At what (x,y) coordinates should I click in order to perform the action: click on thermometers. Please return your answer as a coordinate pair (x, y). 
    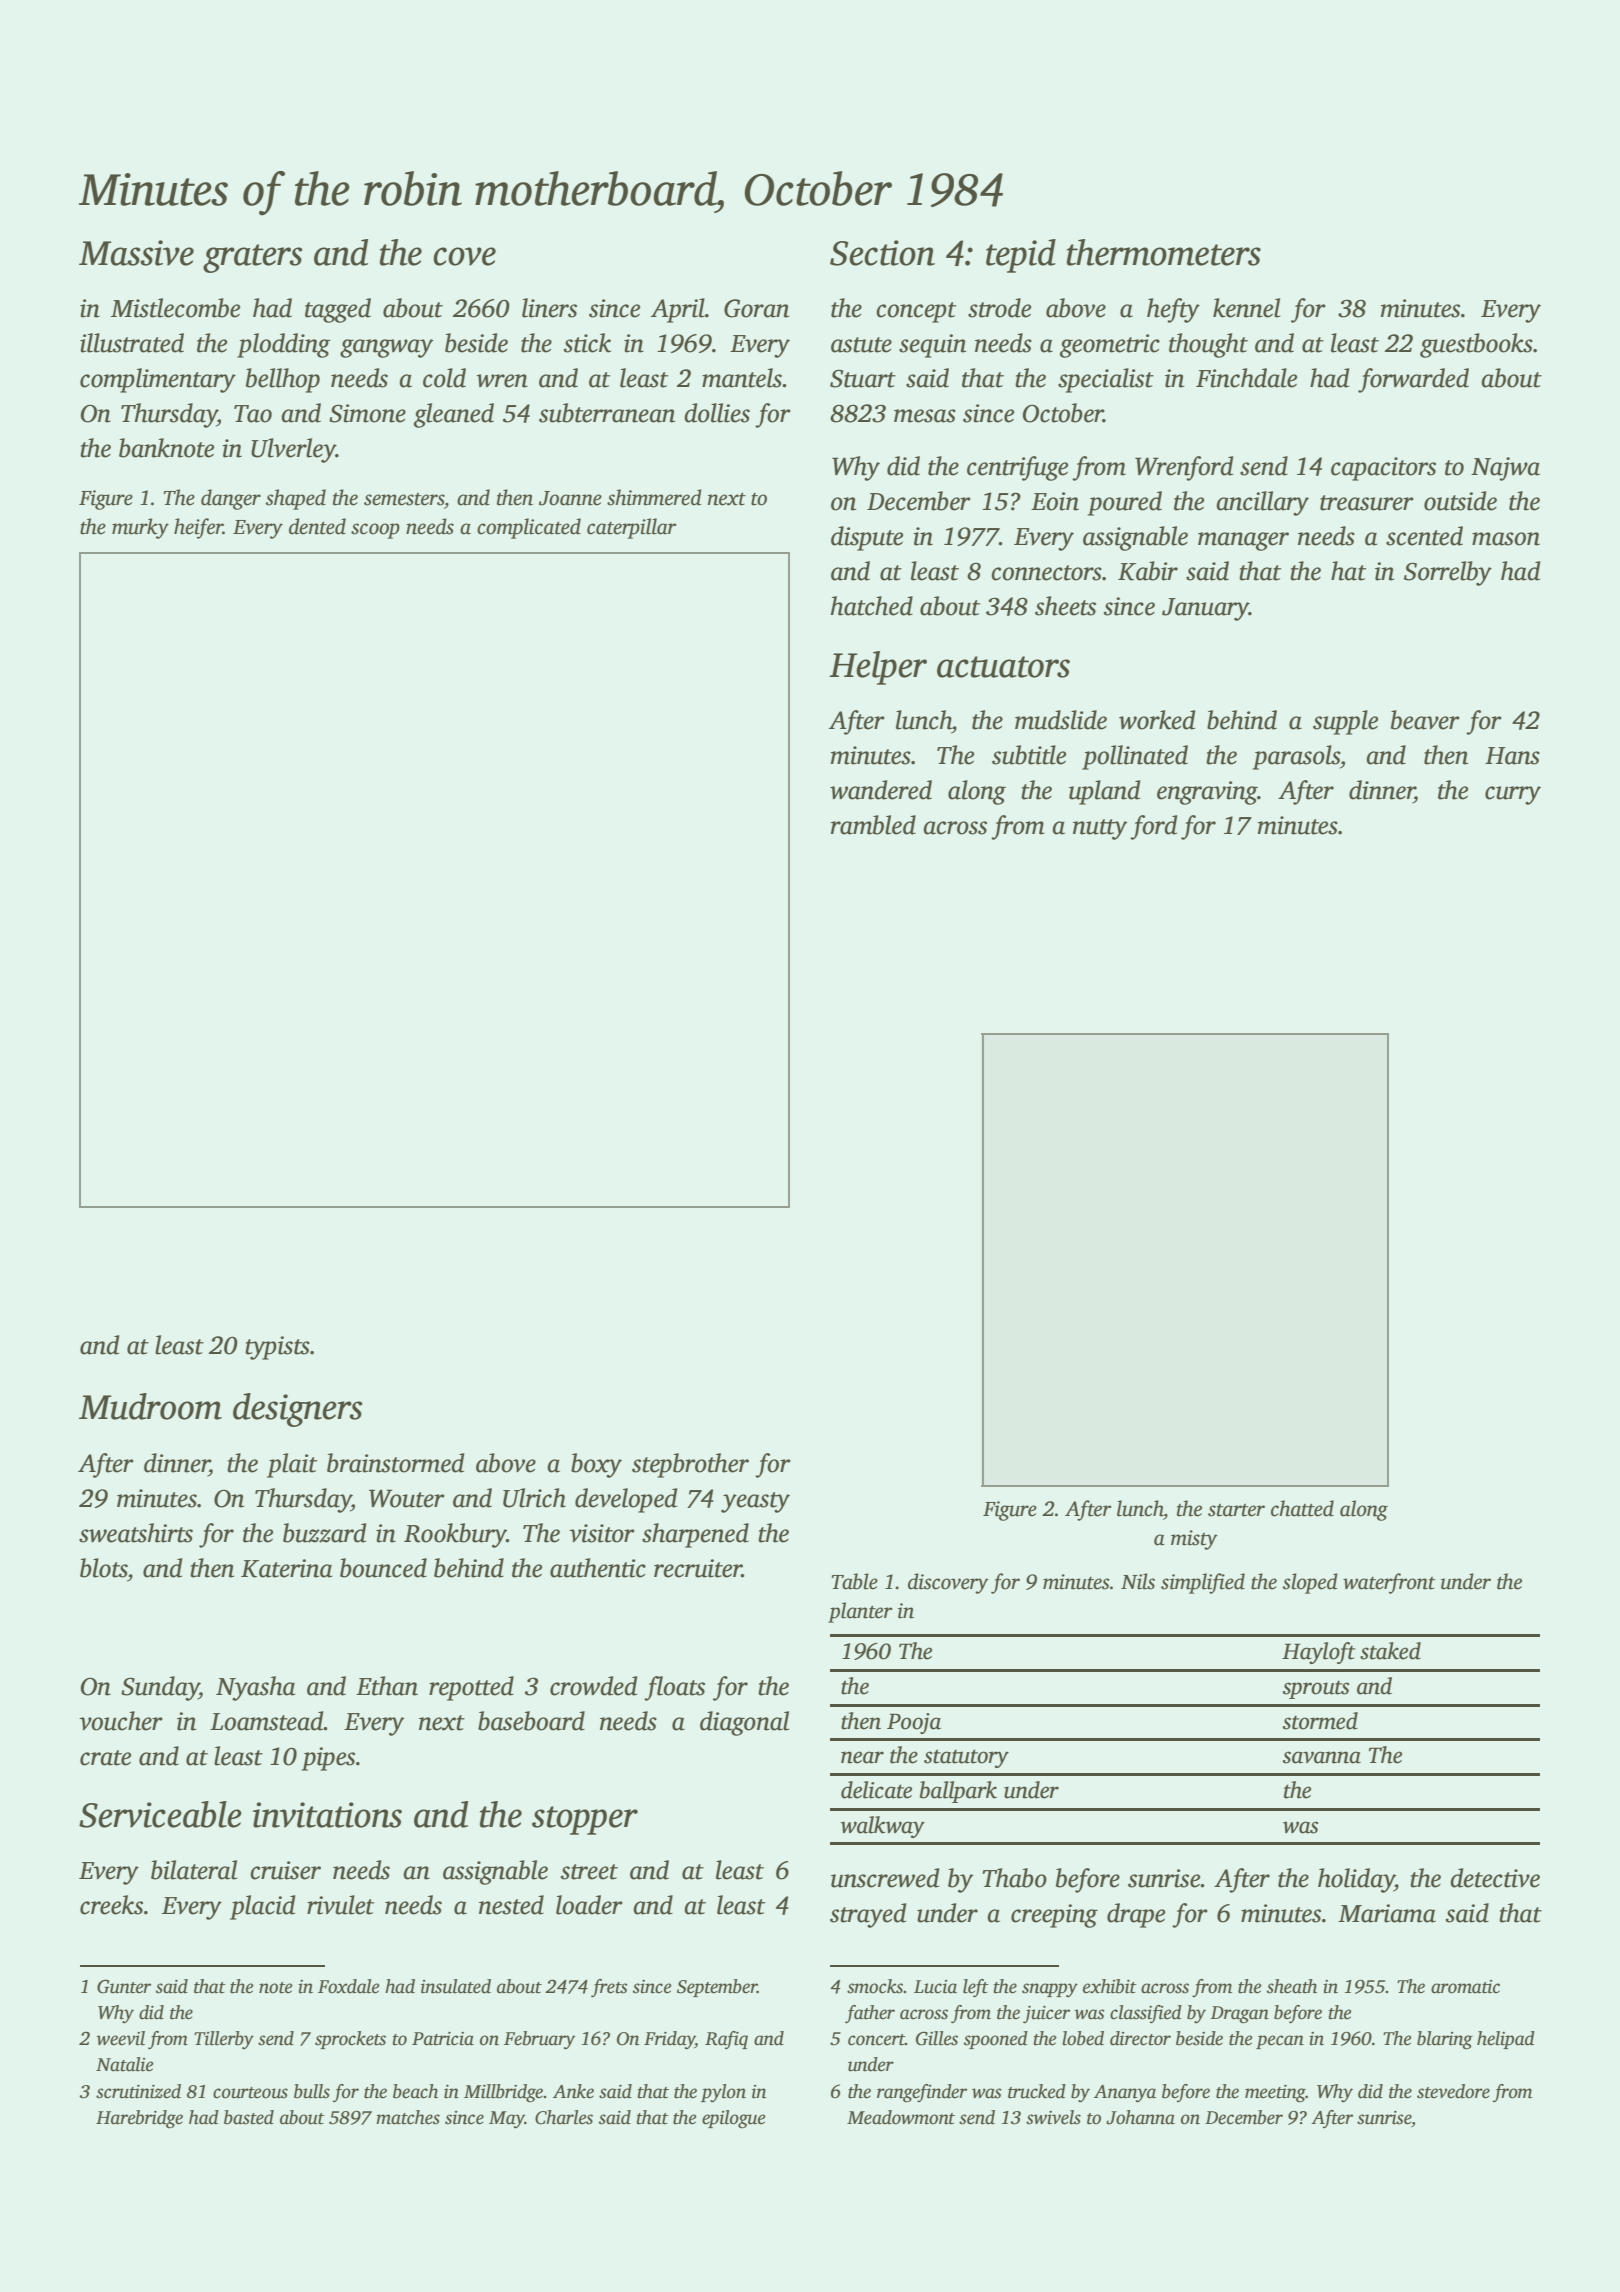
    Looking at the image, I should click on (1164, 252).
